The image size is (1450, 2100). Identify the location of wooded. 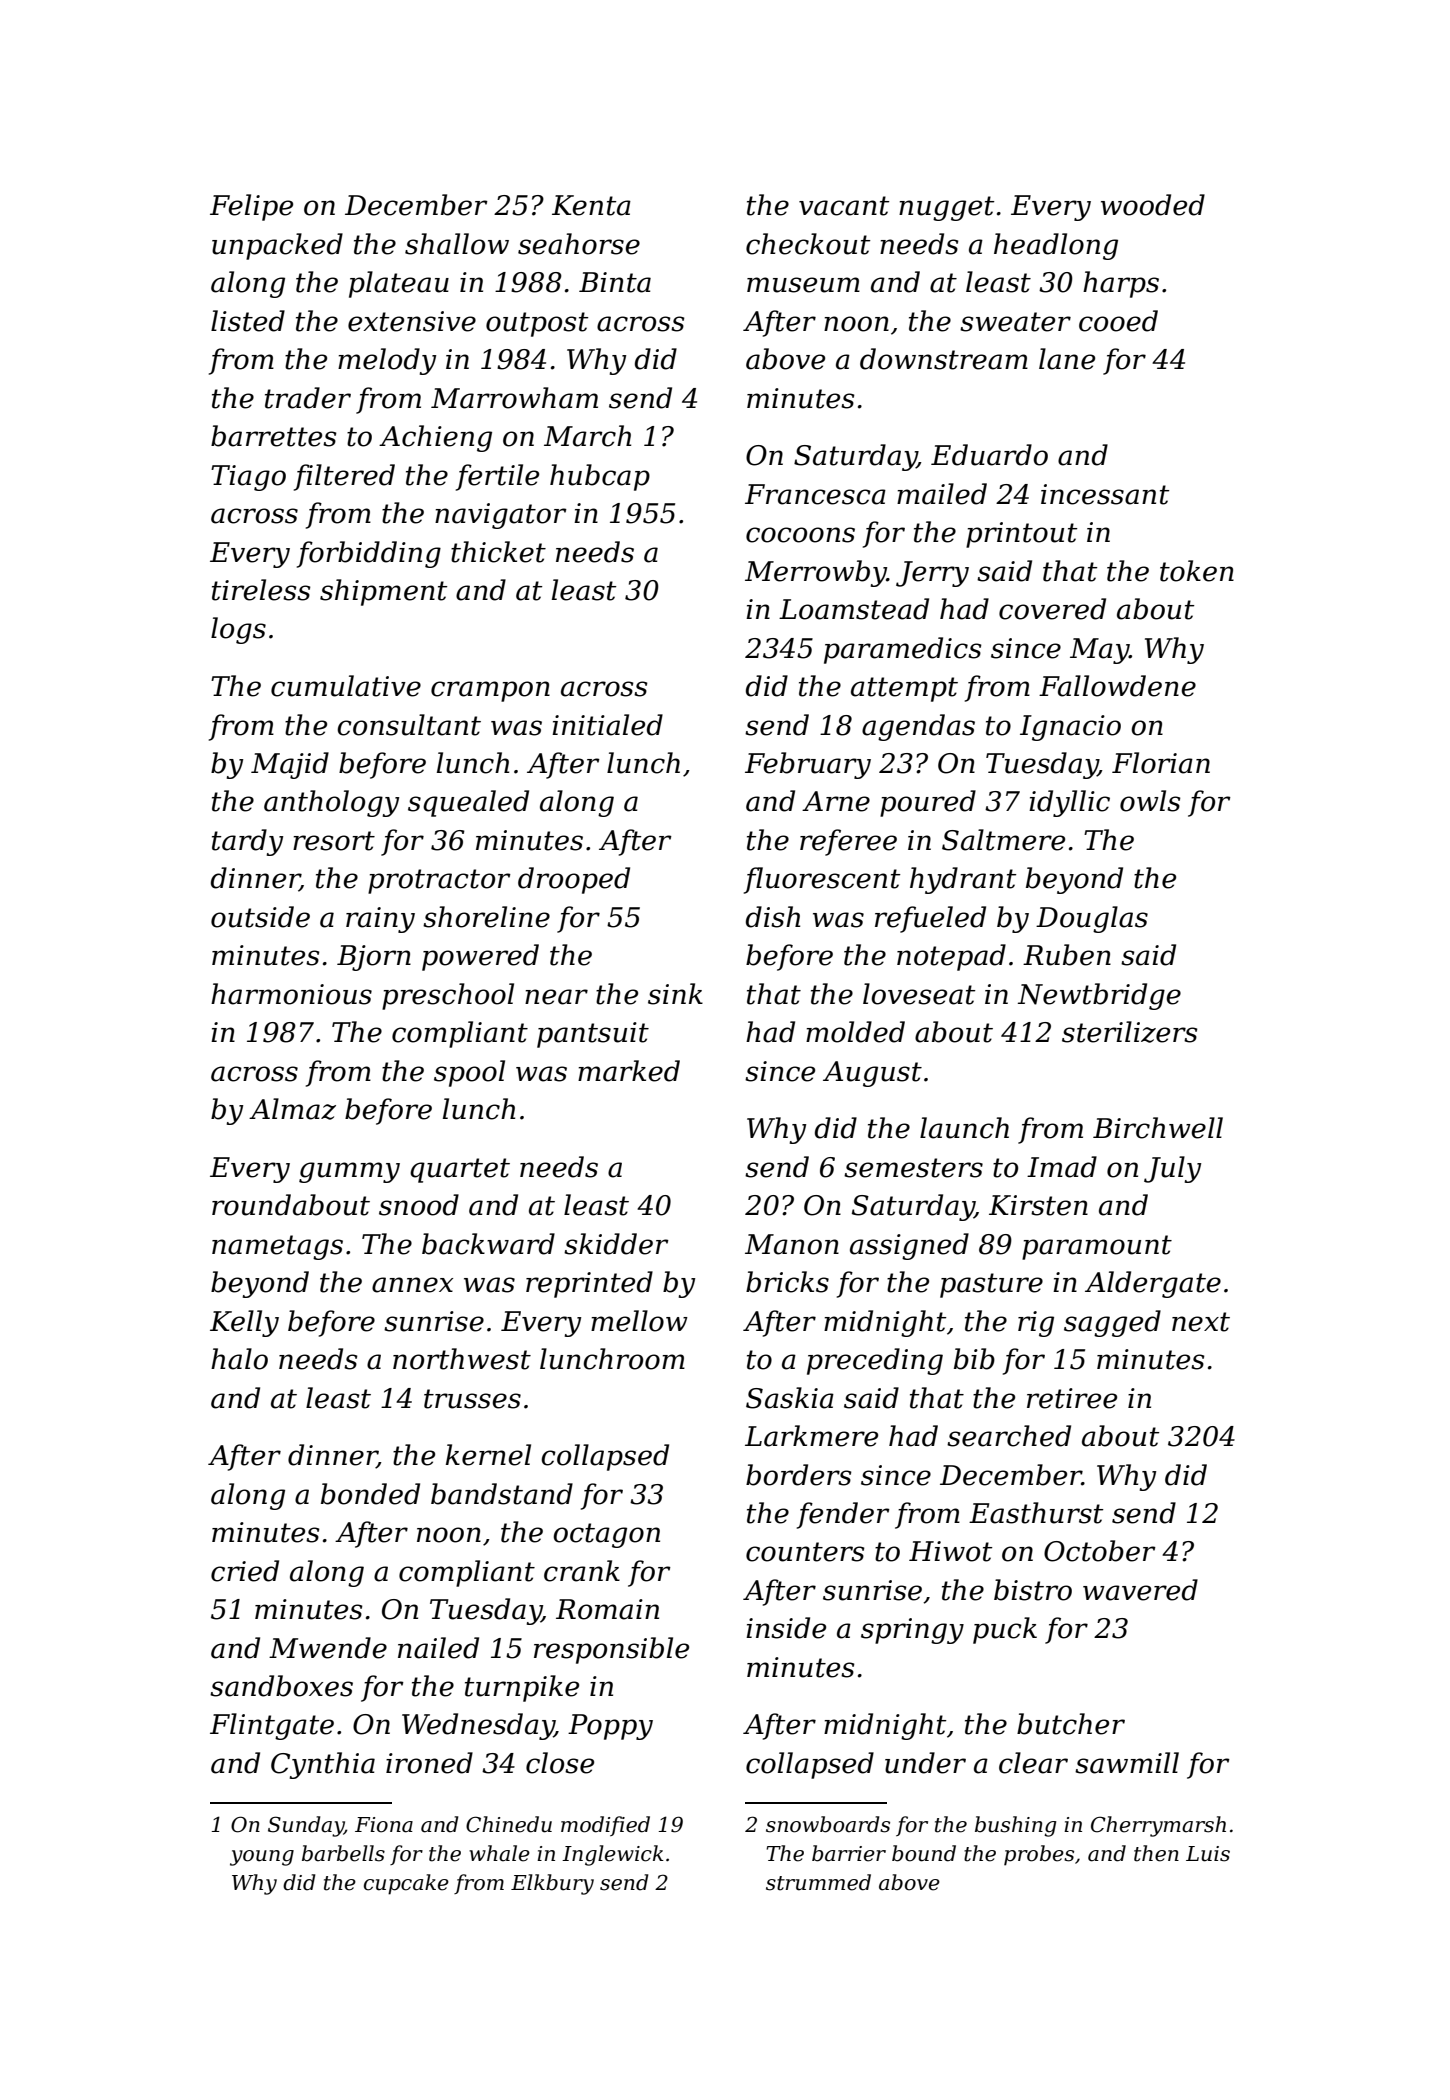
(1153, 205).
